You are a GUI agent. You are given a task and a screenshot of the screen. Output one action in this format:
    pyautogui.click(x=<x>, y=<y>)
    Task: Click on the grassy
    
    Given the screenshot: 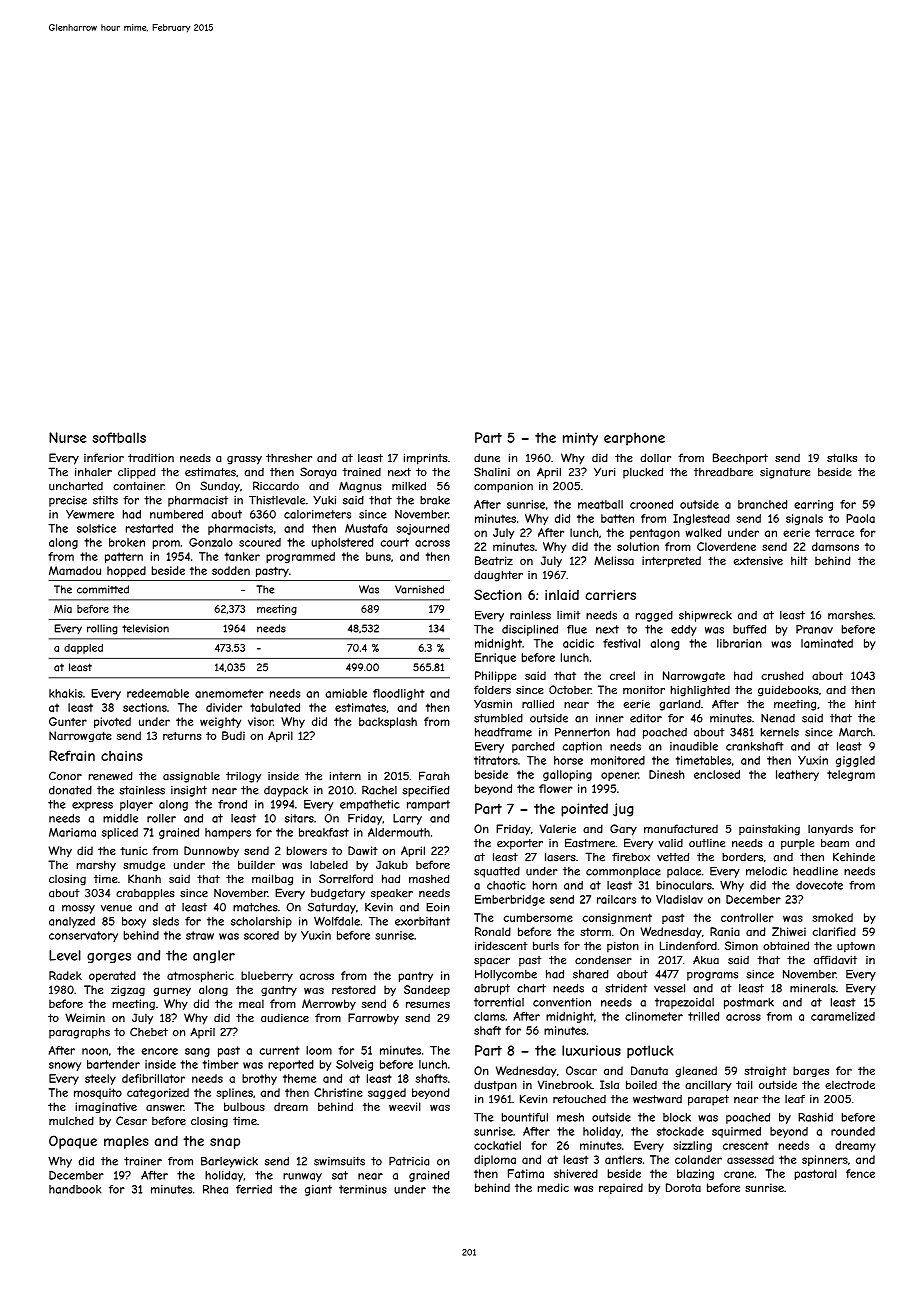 What is the action you would take?
    pyautogui.click(x=244, y=460)
